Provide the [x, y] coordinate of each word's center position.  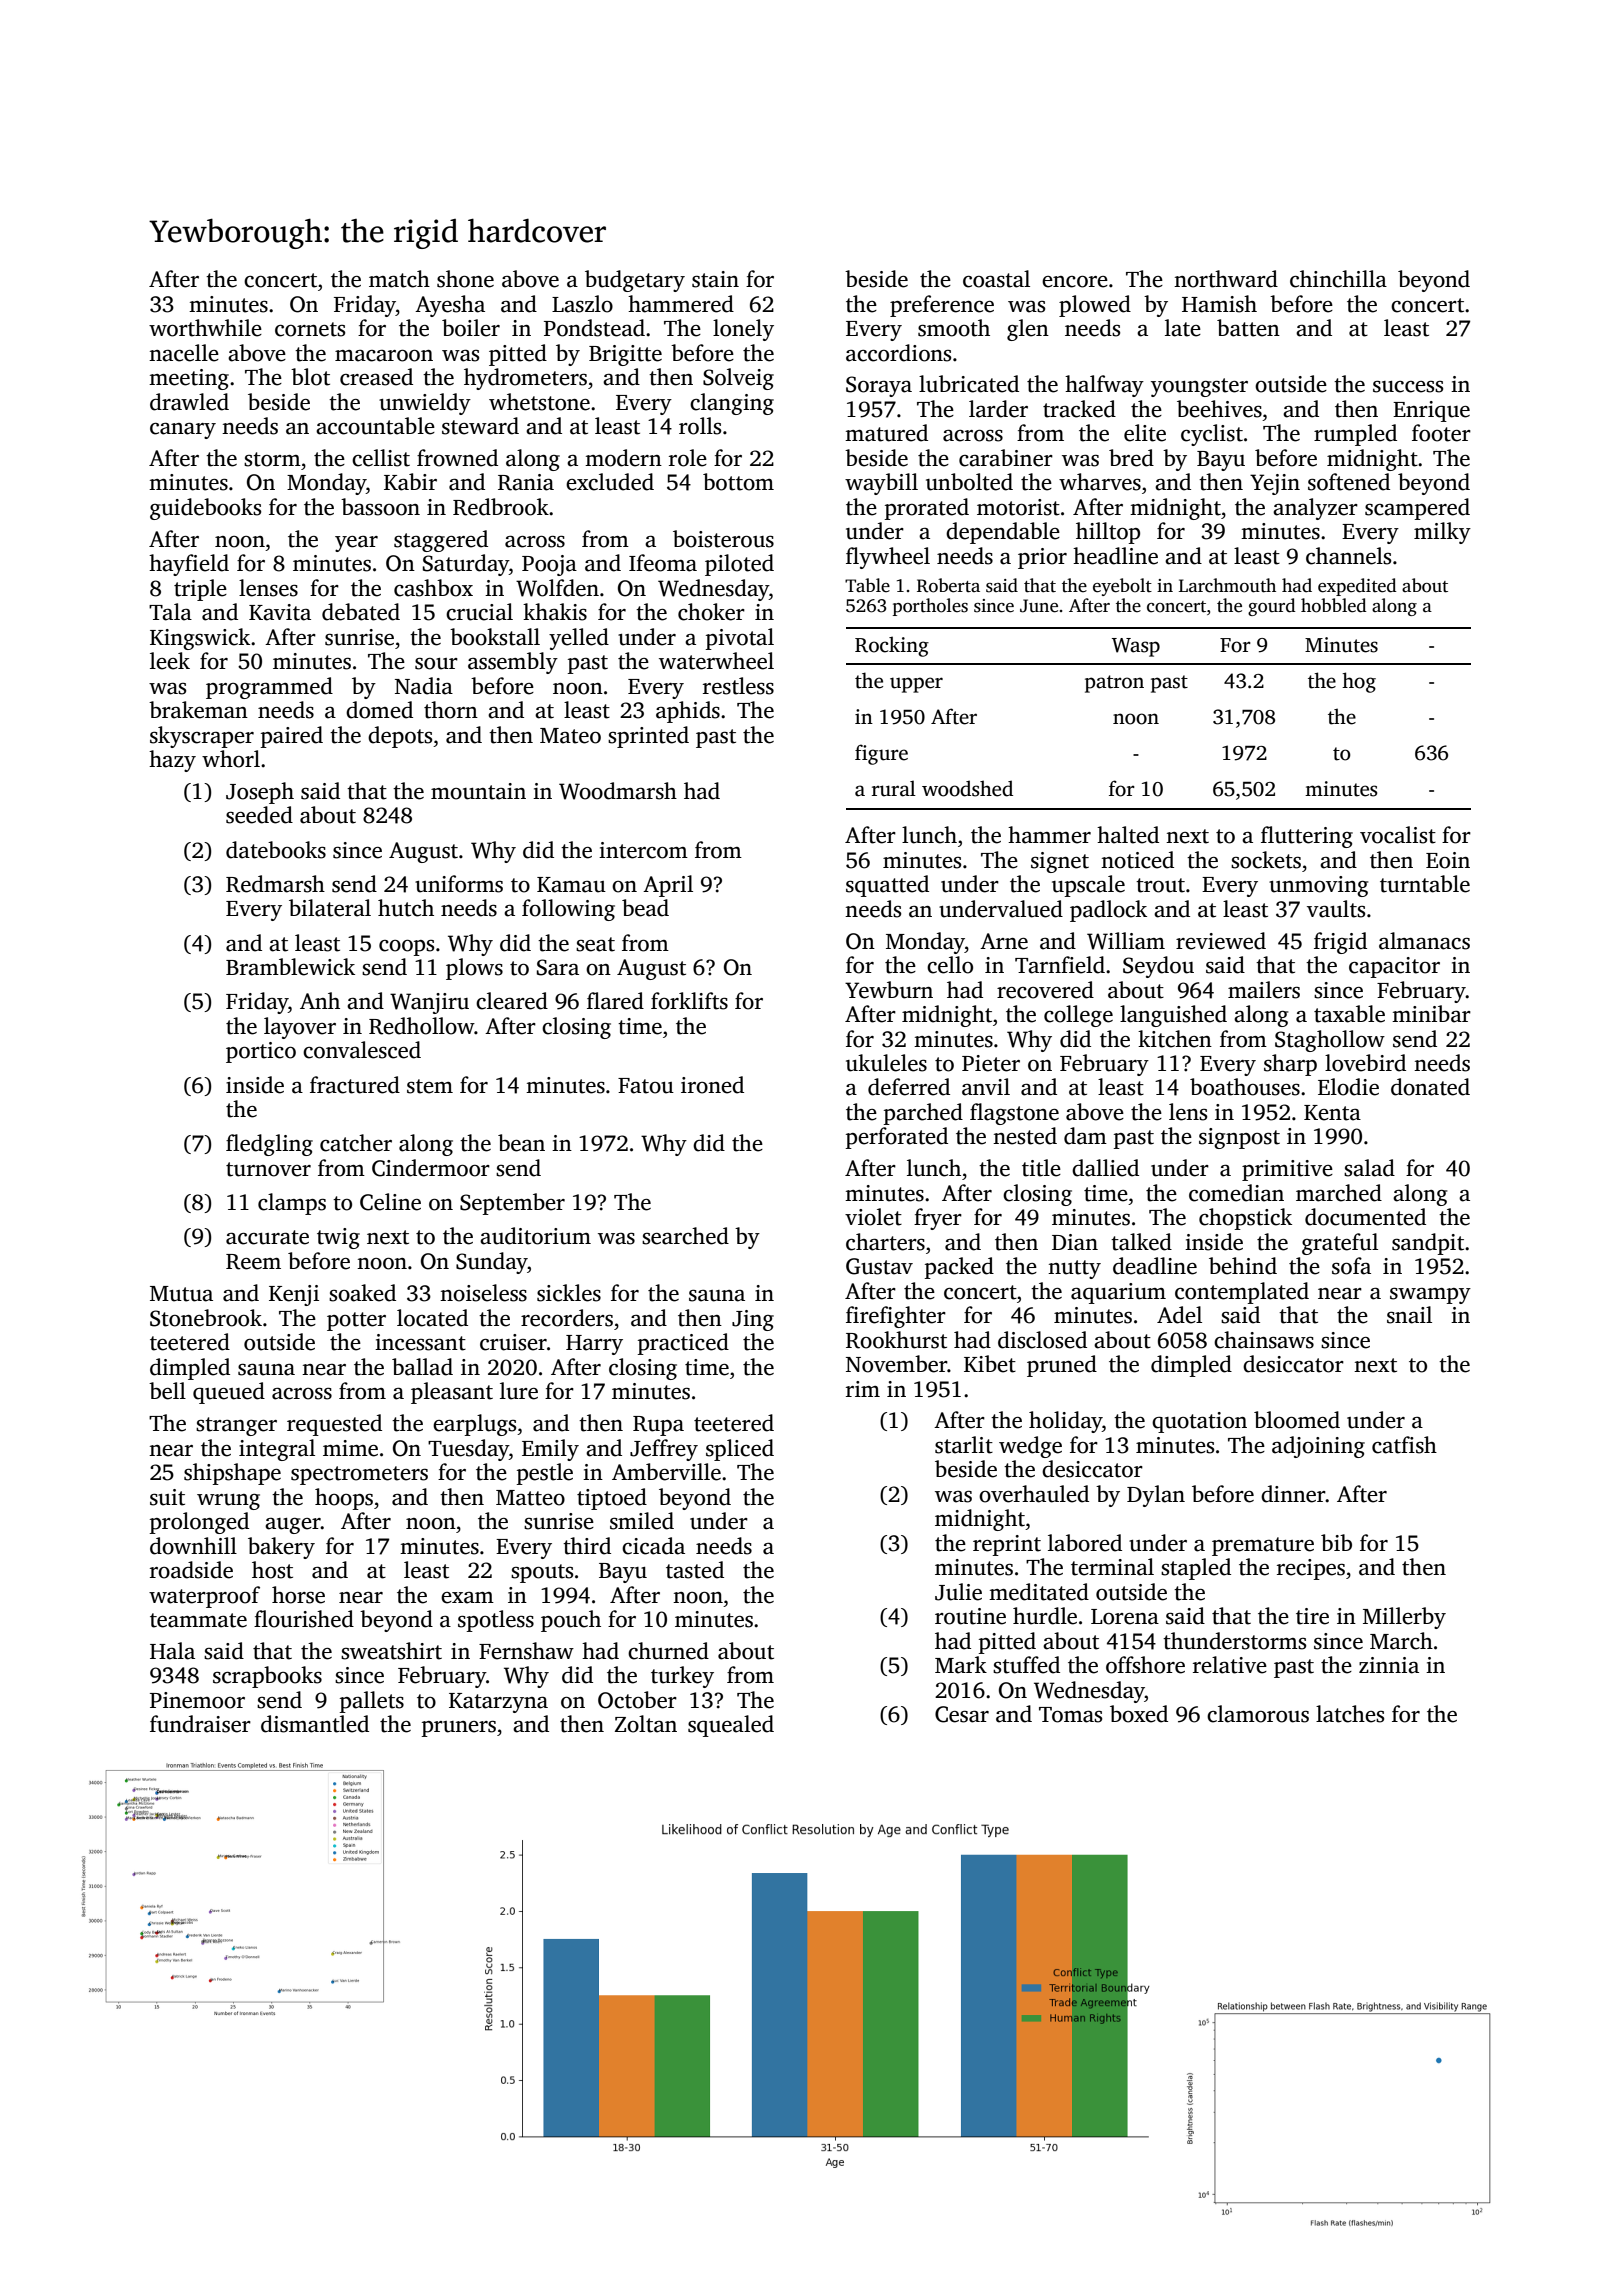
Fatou [646, 1086]
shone [465, 279]
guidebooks [205, 509]
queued [229, 1393]
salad [1369, 1168]
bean [521, 1143]
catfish [1404, 1445]
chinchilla [1338, 279]
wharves [1100, 482]
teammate [198, 1620]
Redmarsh [275, 884]
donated [1430, 1087]
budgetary [635, 281]
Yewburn [889, 990]
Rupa [658, 1426]
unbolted [969, 482]
